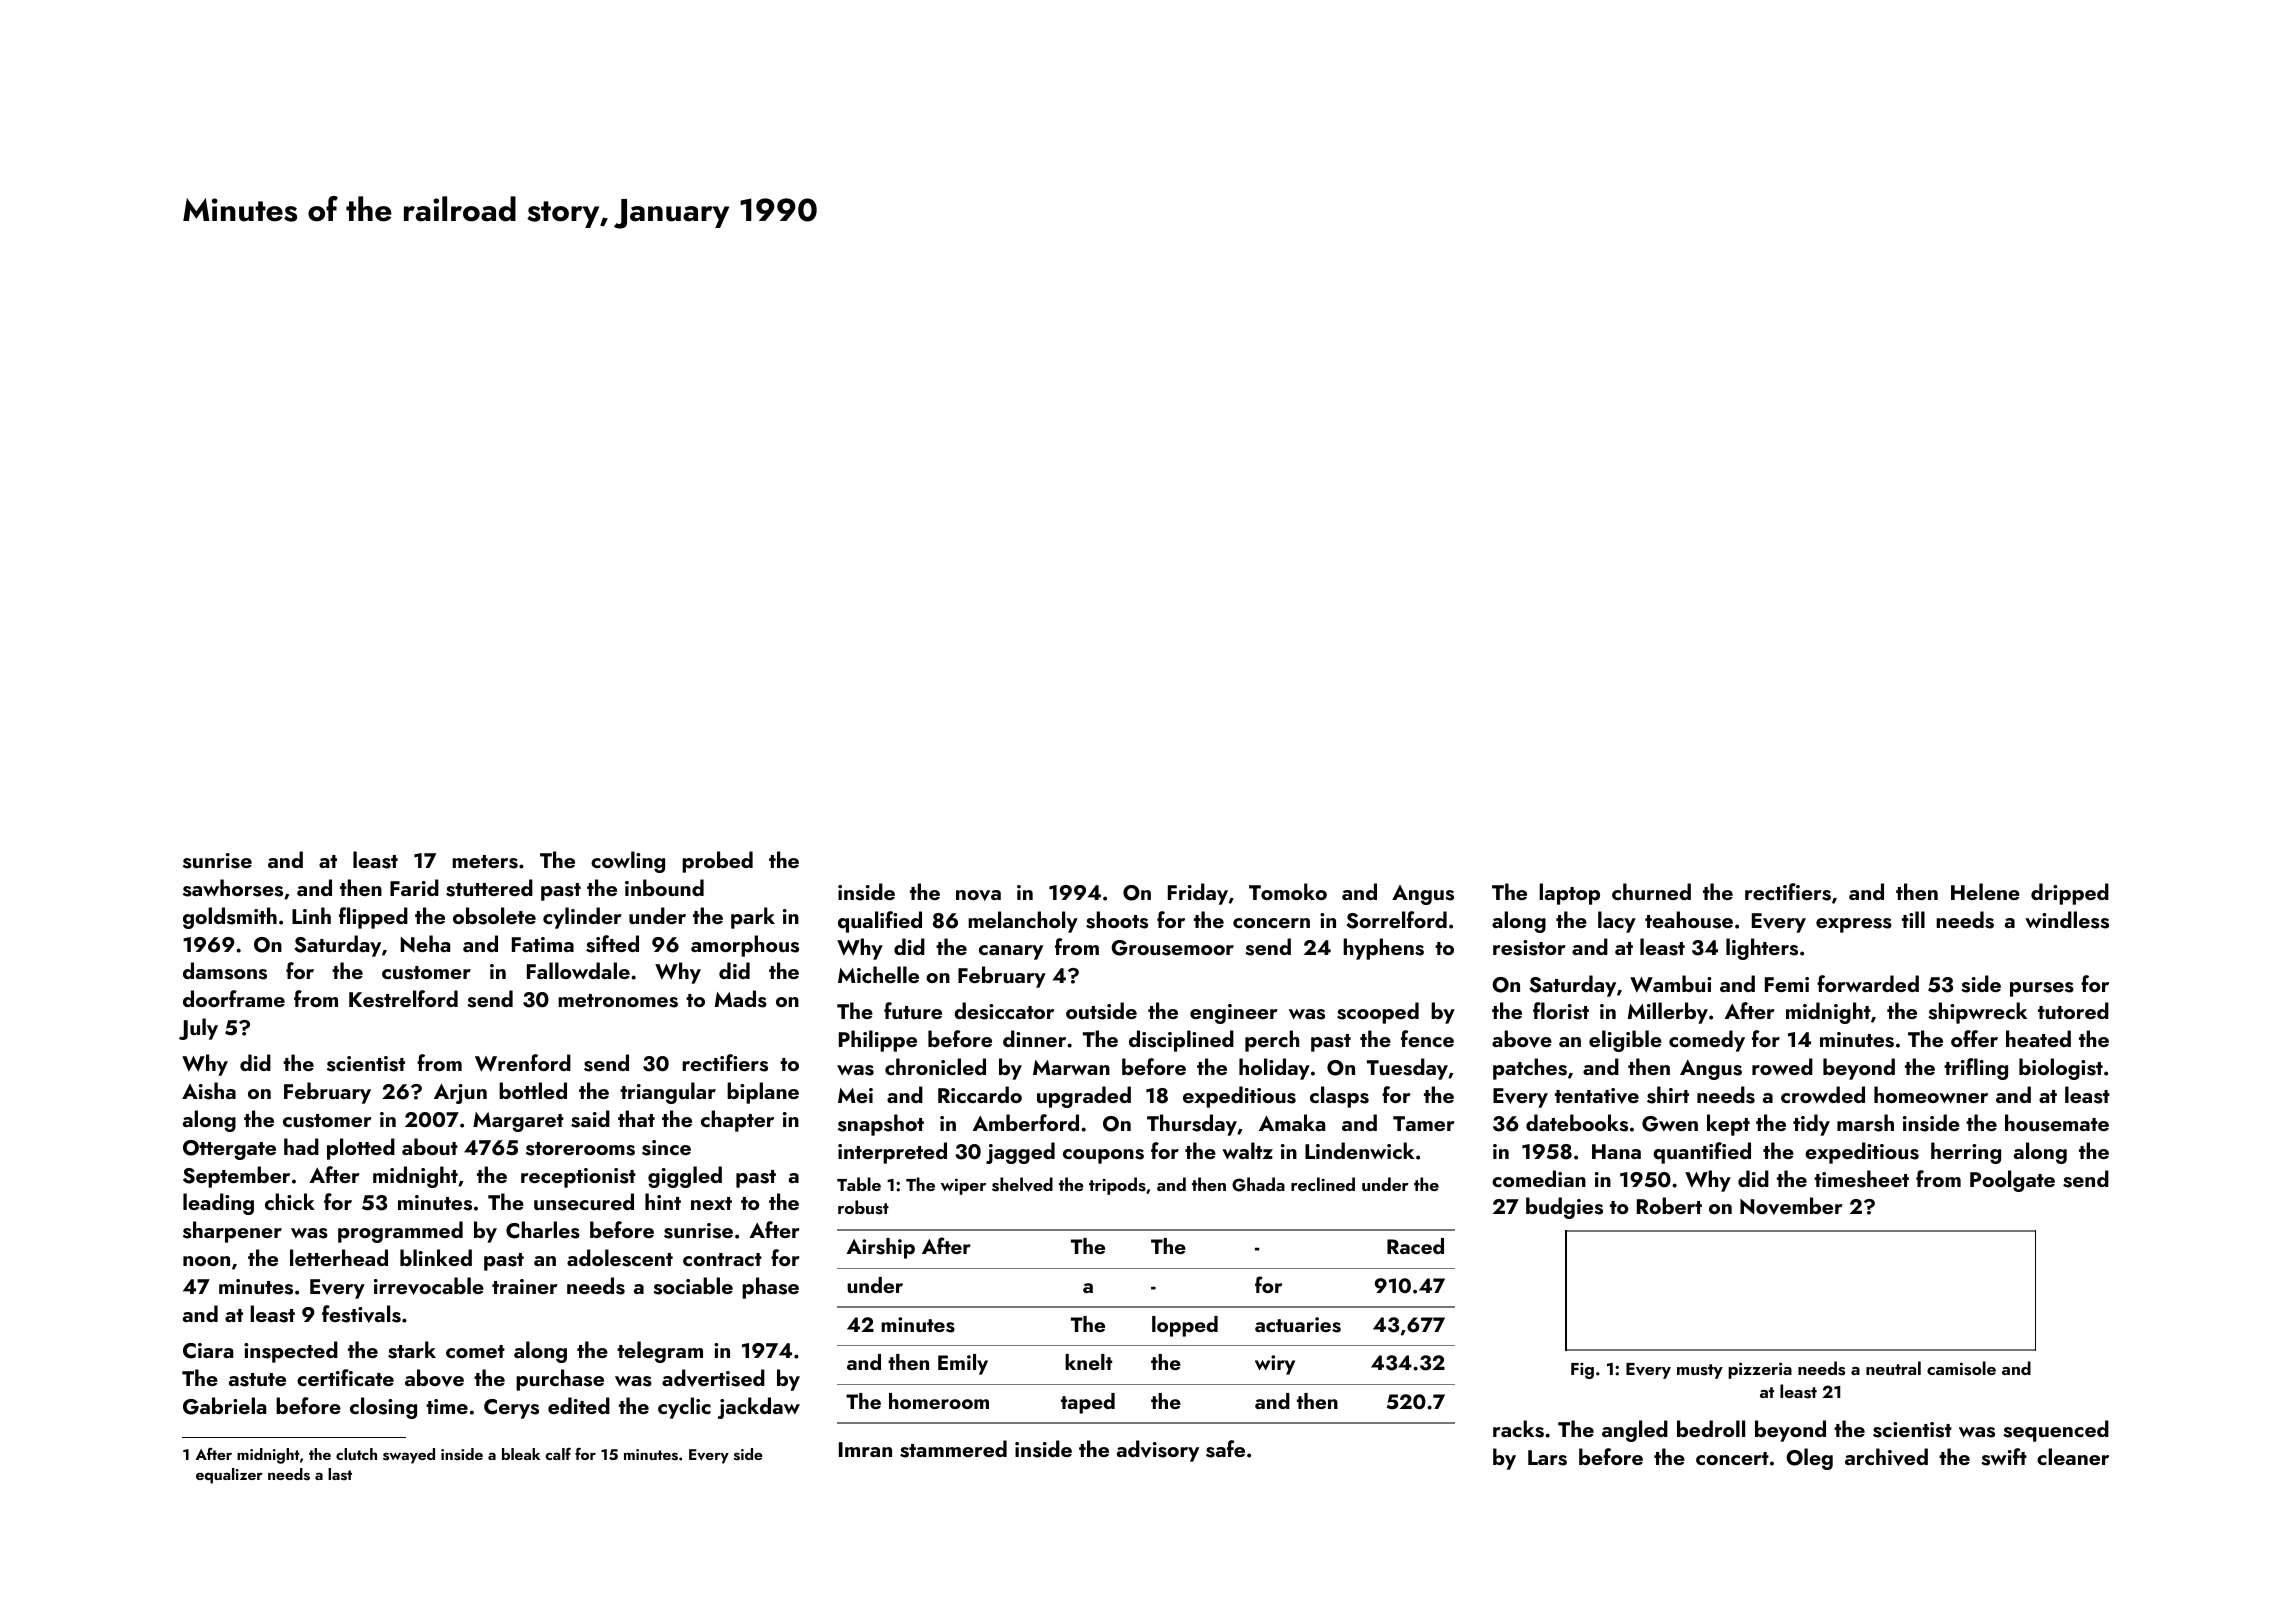 This screenshot has height=1620, width=2292. What do you see at coordinates (198, 1029) in the screenshot?
I see `July` at bounding box center [198, 1029].
